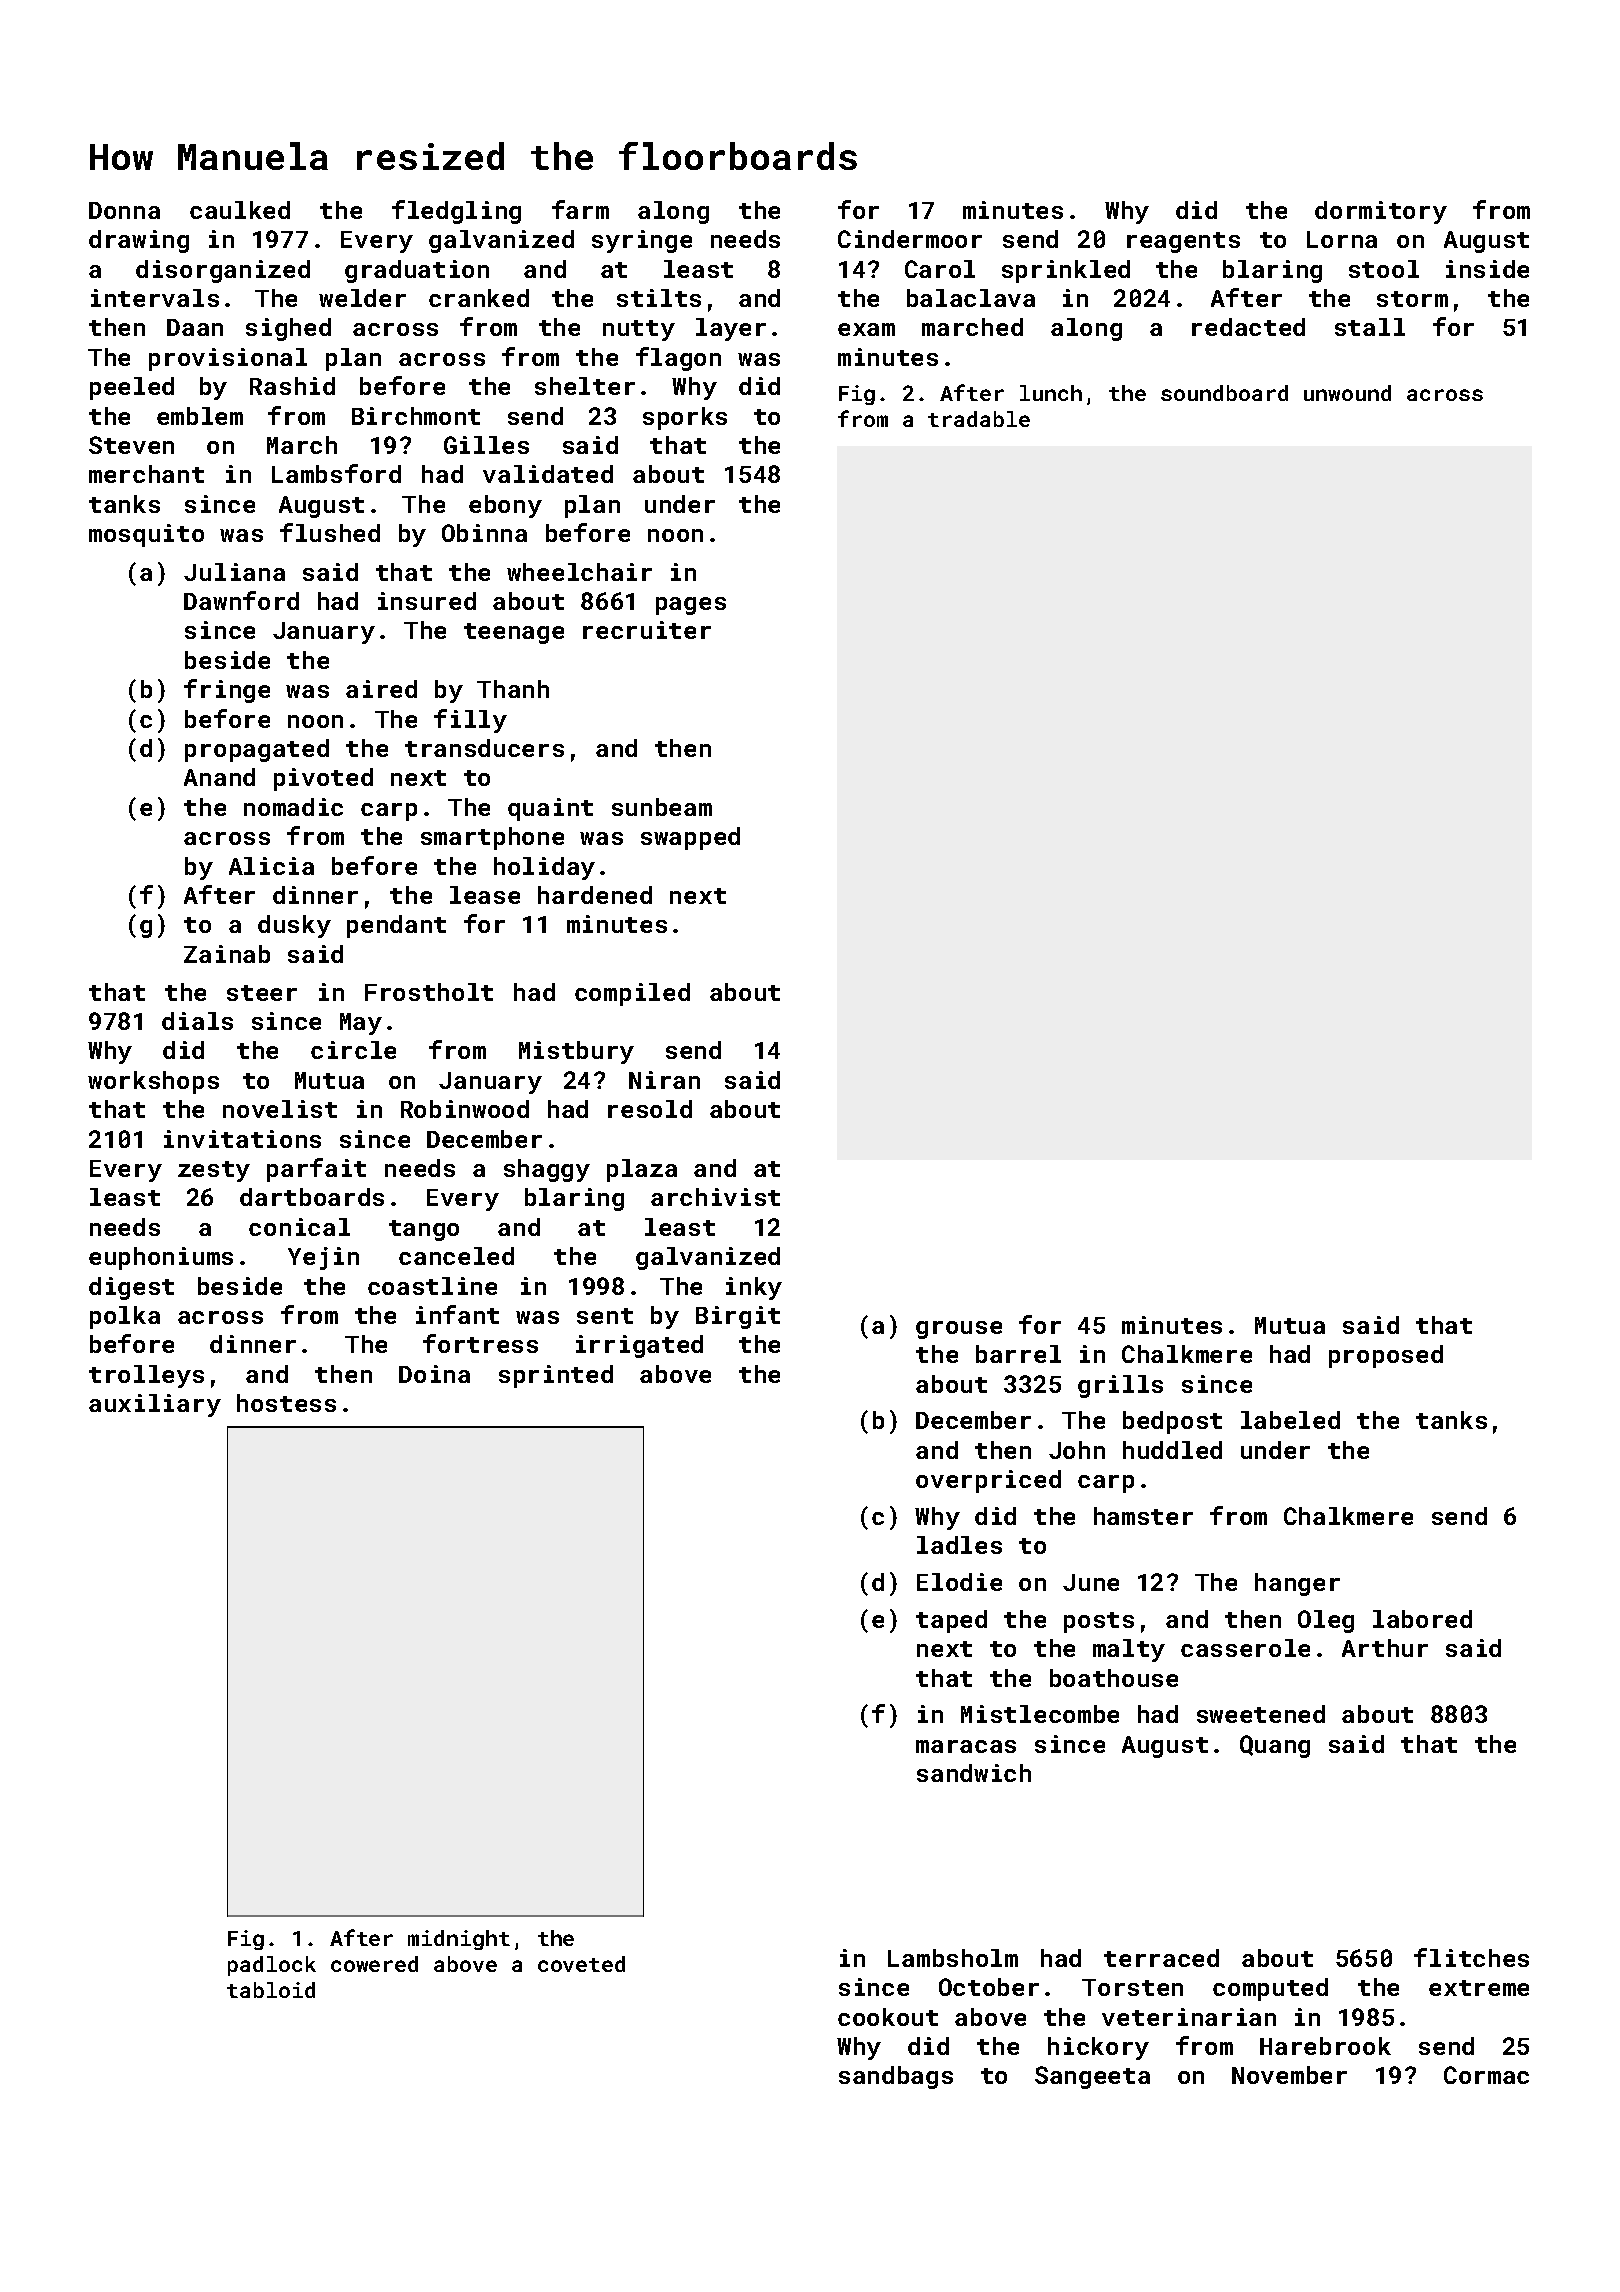 The height and width of the image is (2292, 1620). Describe the element at coordinates (214, 1171) in the image. I see `zesty` at that location.
